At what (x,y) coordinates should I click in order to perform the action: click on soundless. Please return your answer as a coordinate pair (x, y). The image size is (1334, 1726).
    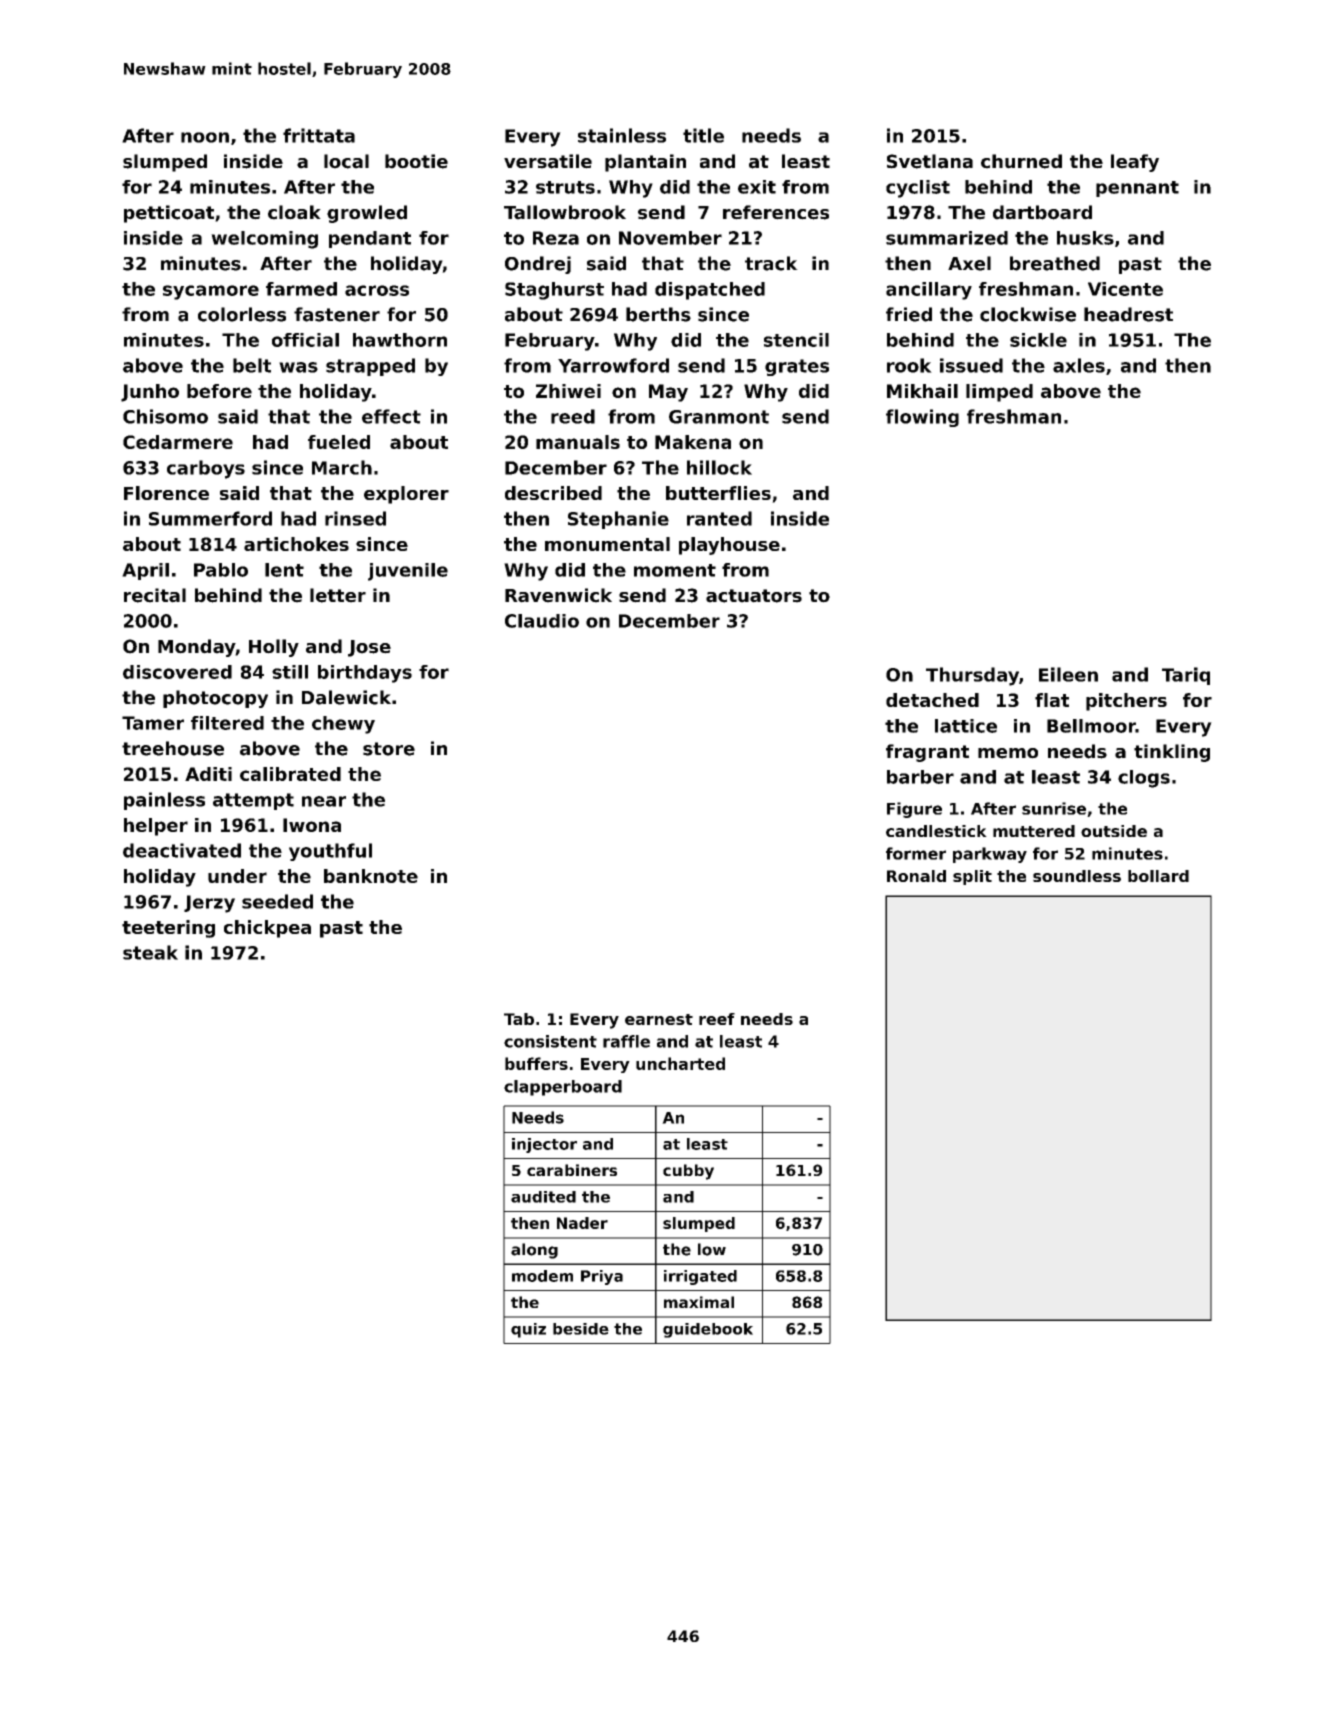
    Looking at the image, I should click on (1077, 876).
